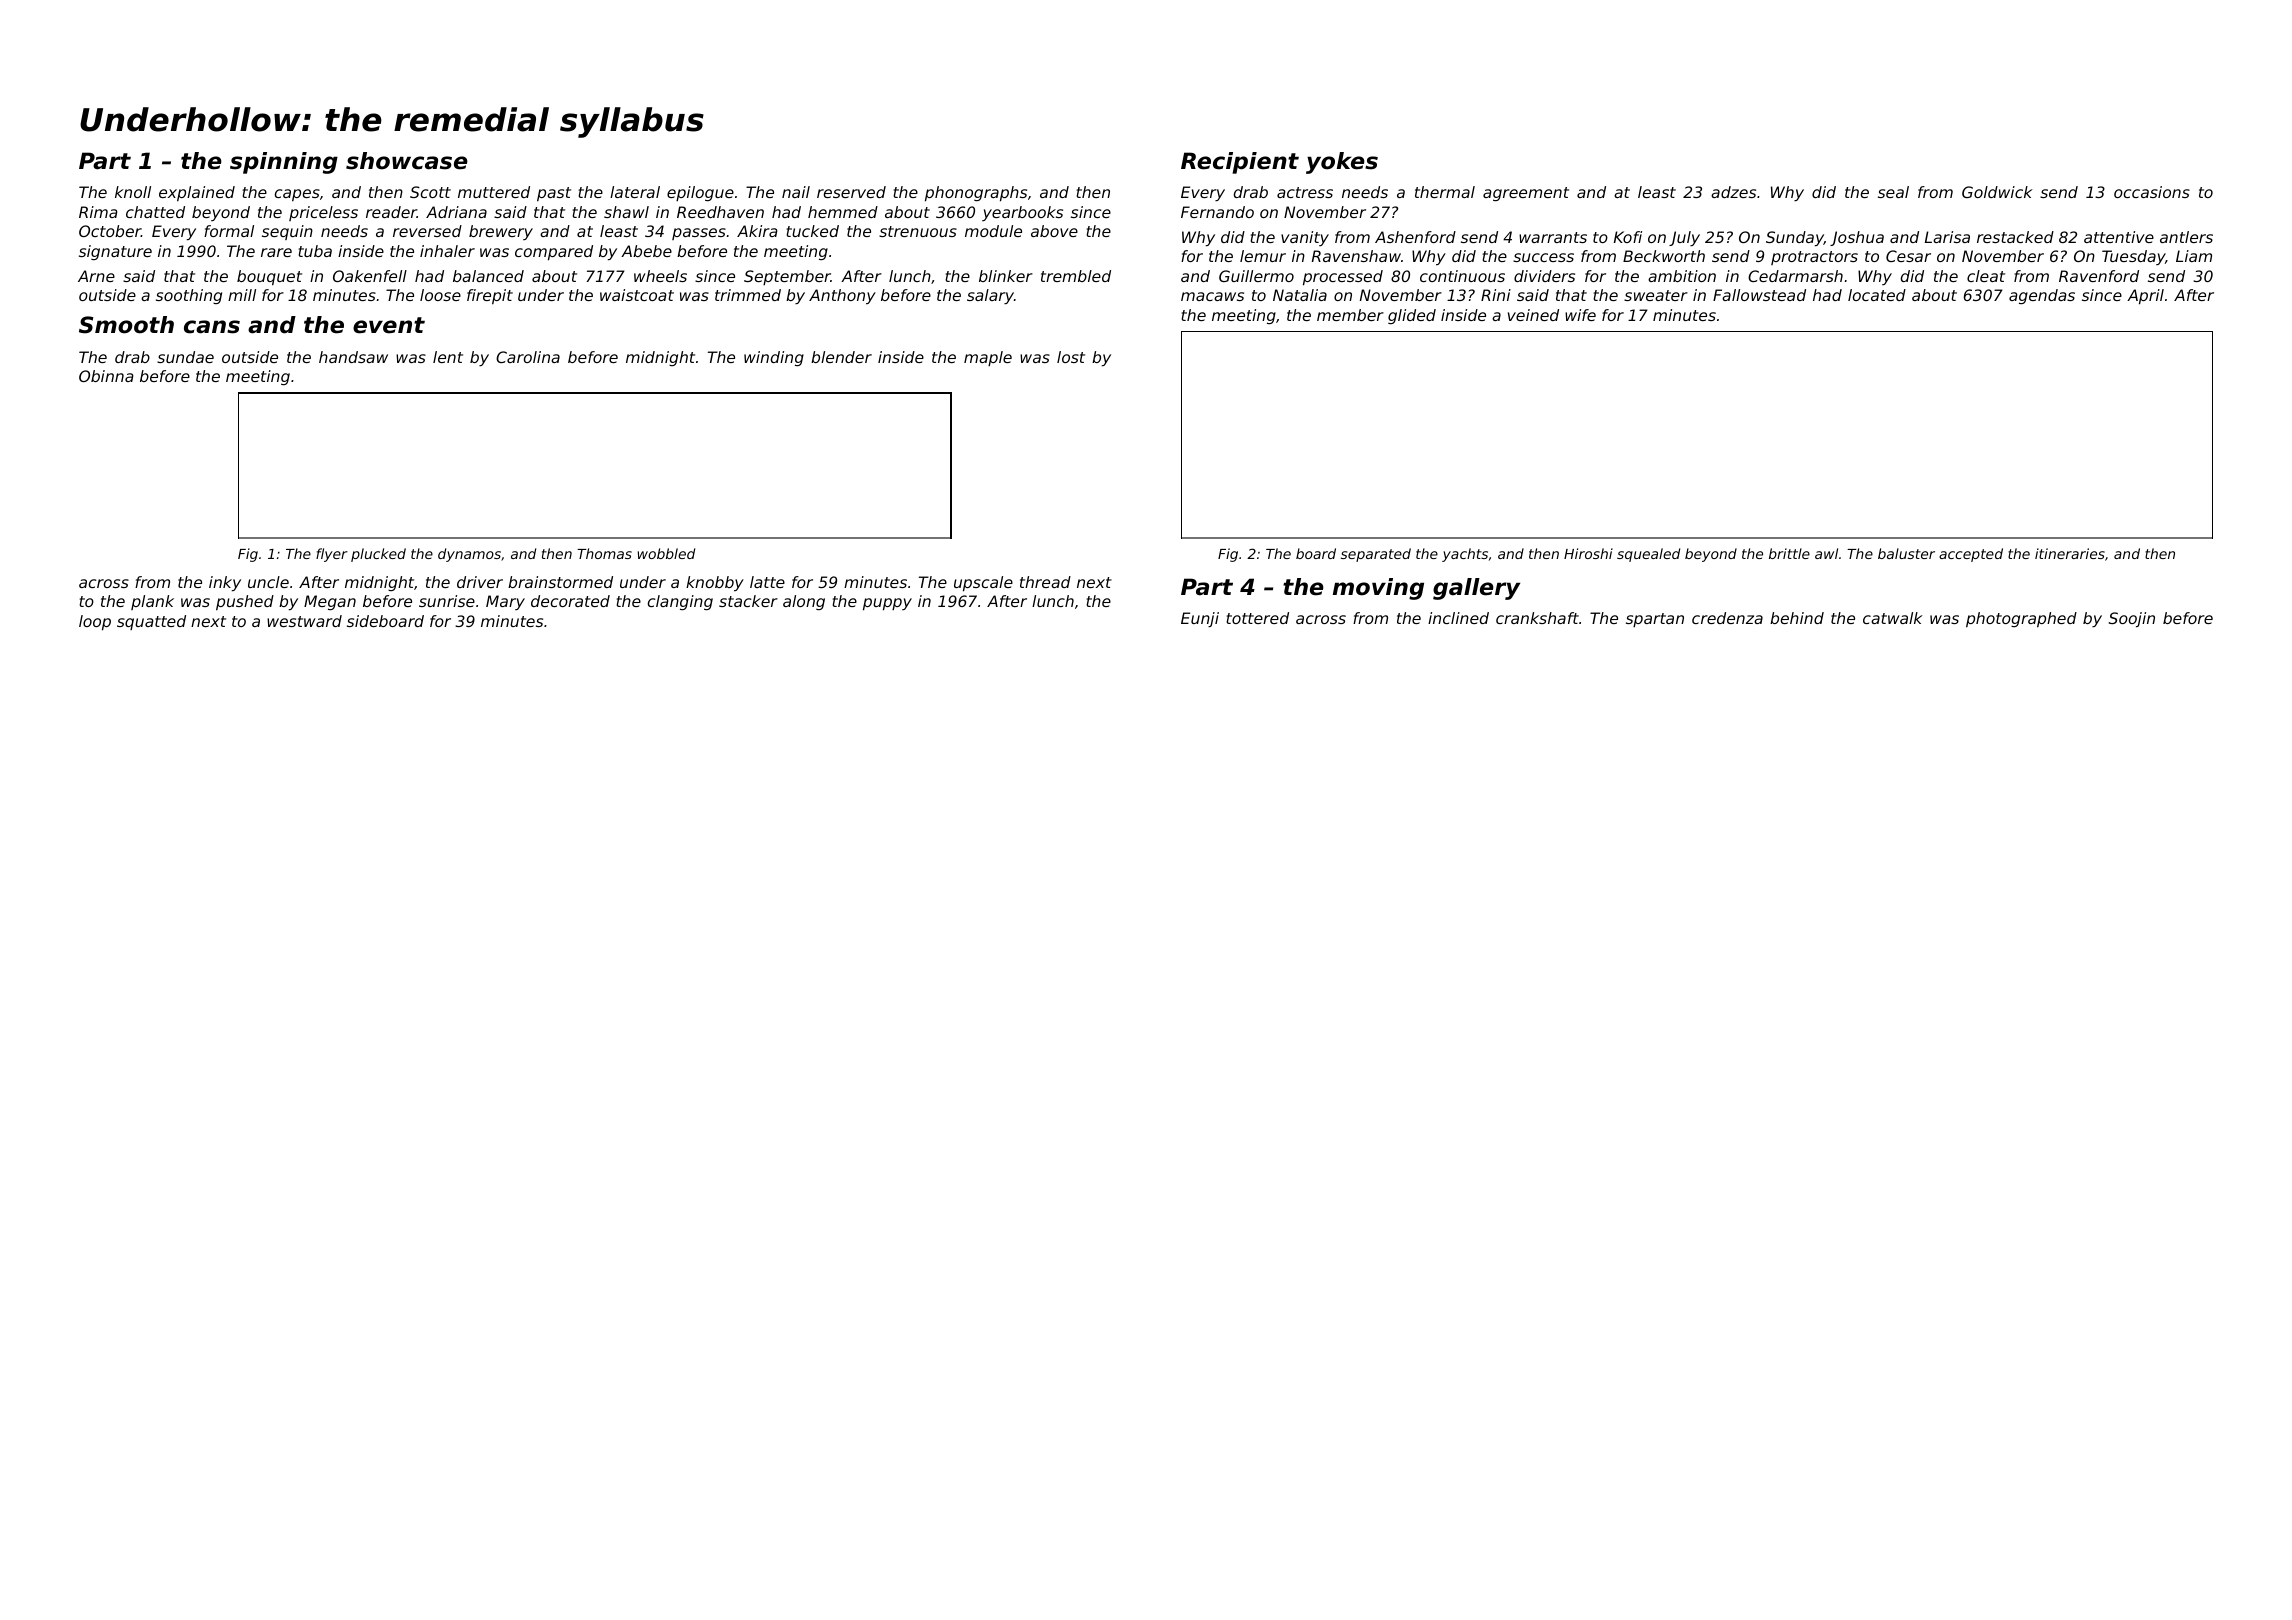 The image size is (2292, 1620). Describe the element at coordinates (1588, 553) in the document. I see `Hiroshi` at that location.
